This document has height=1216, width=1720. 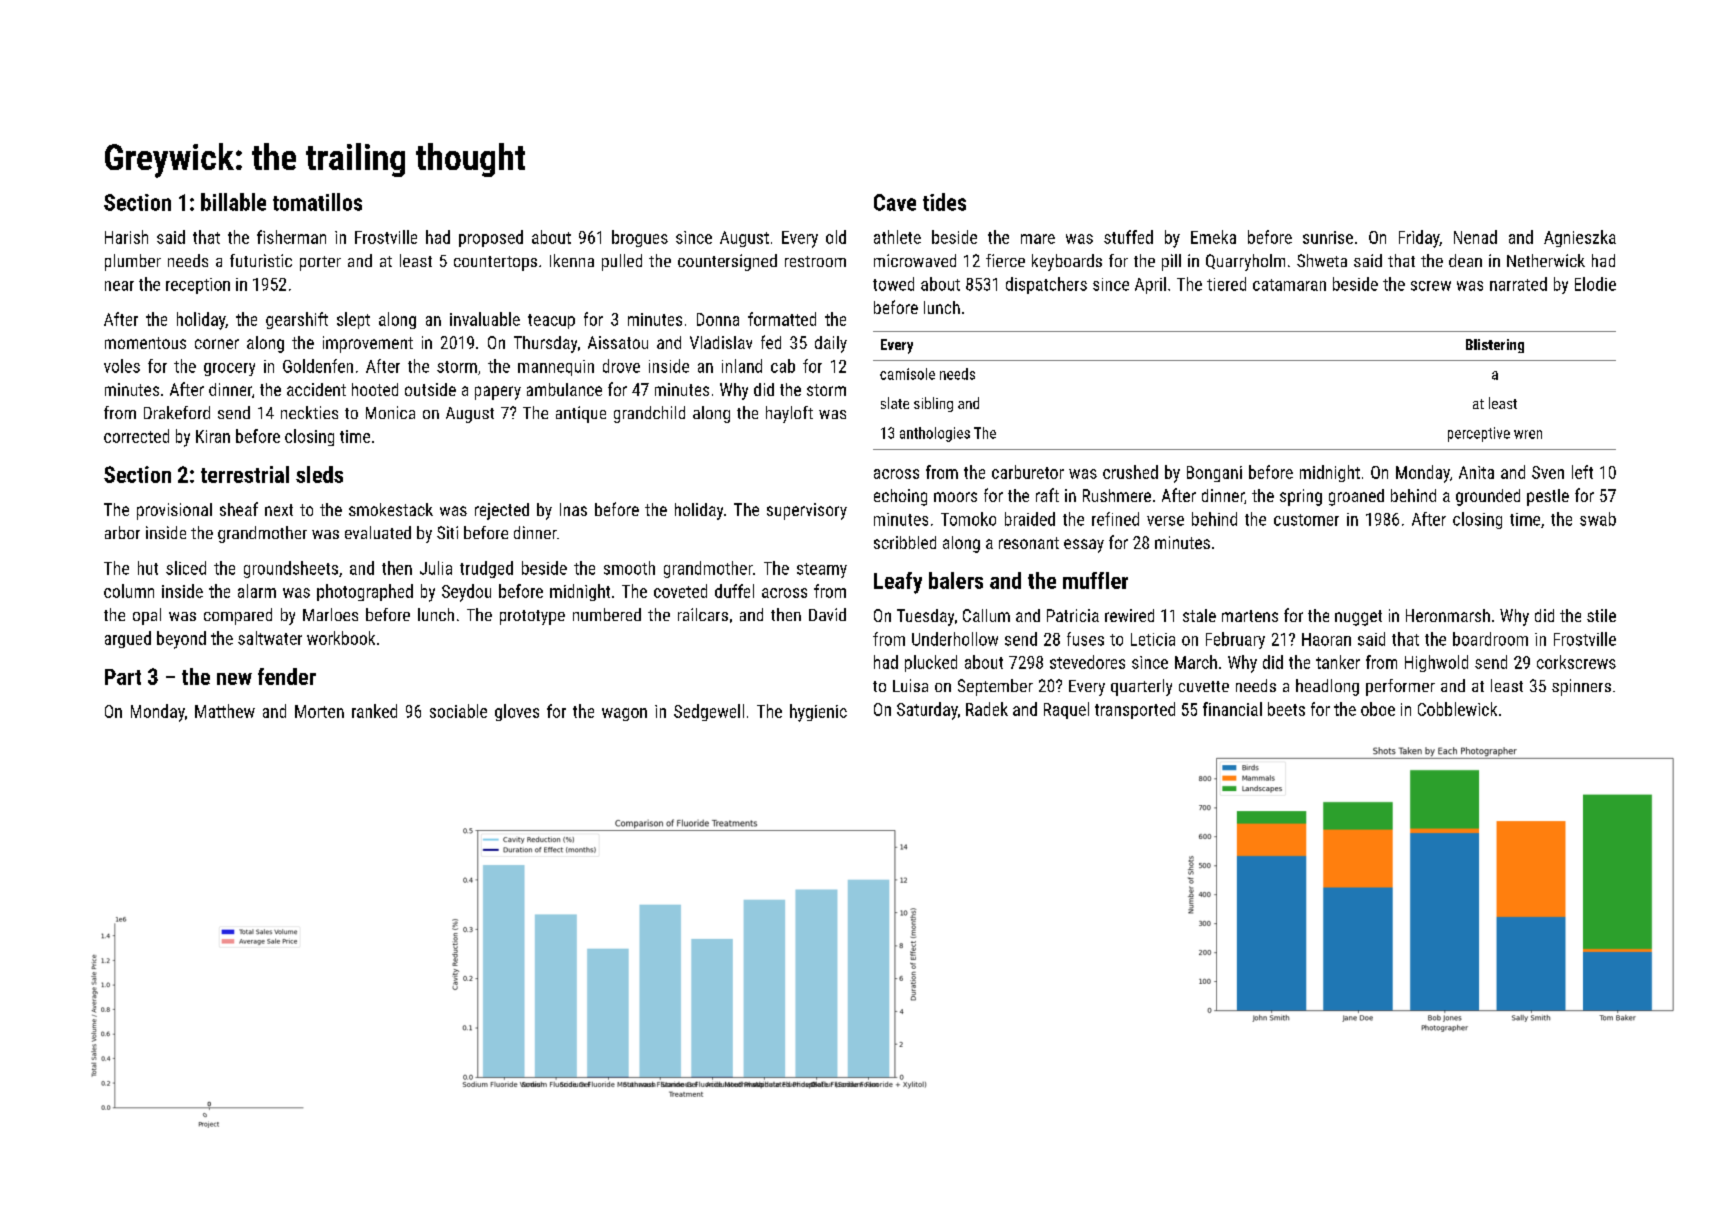 I want to click on Raquel, so click(x=1066, y=710).
